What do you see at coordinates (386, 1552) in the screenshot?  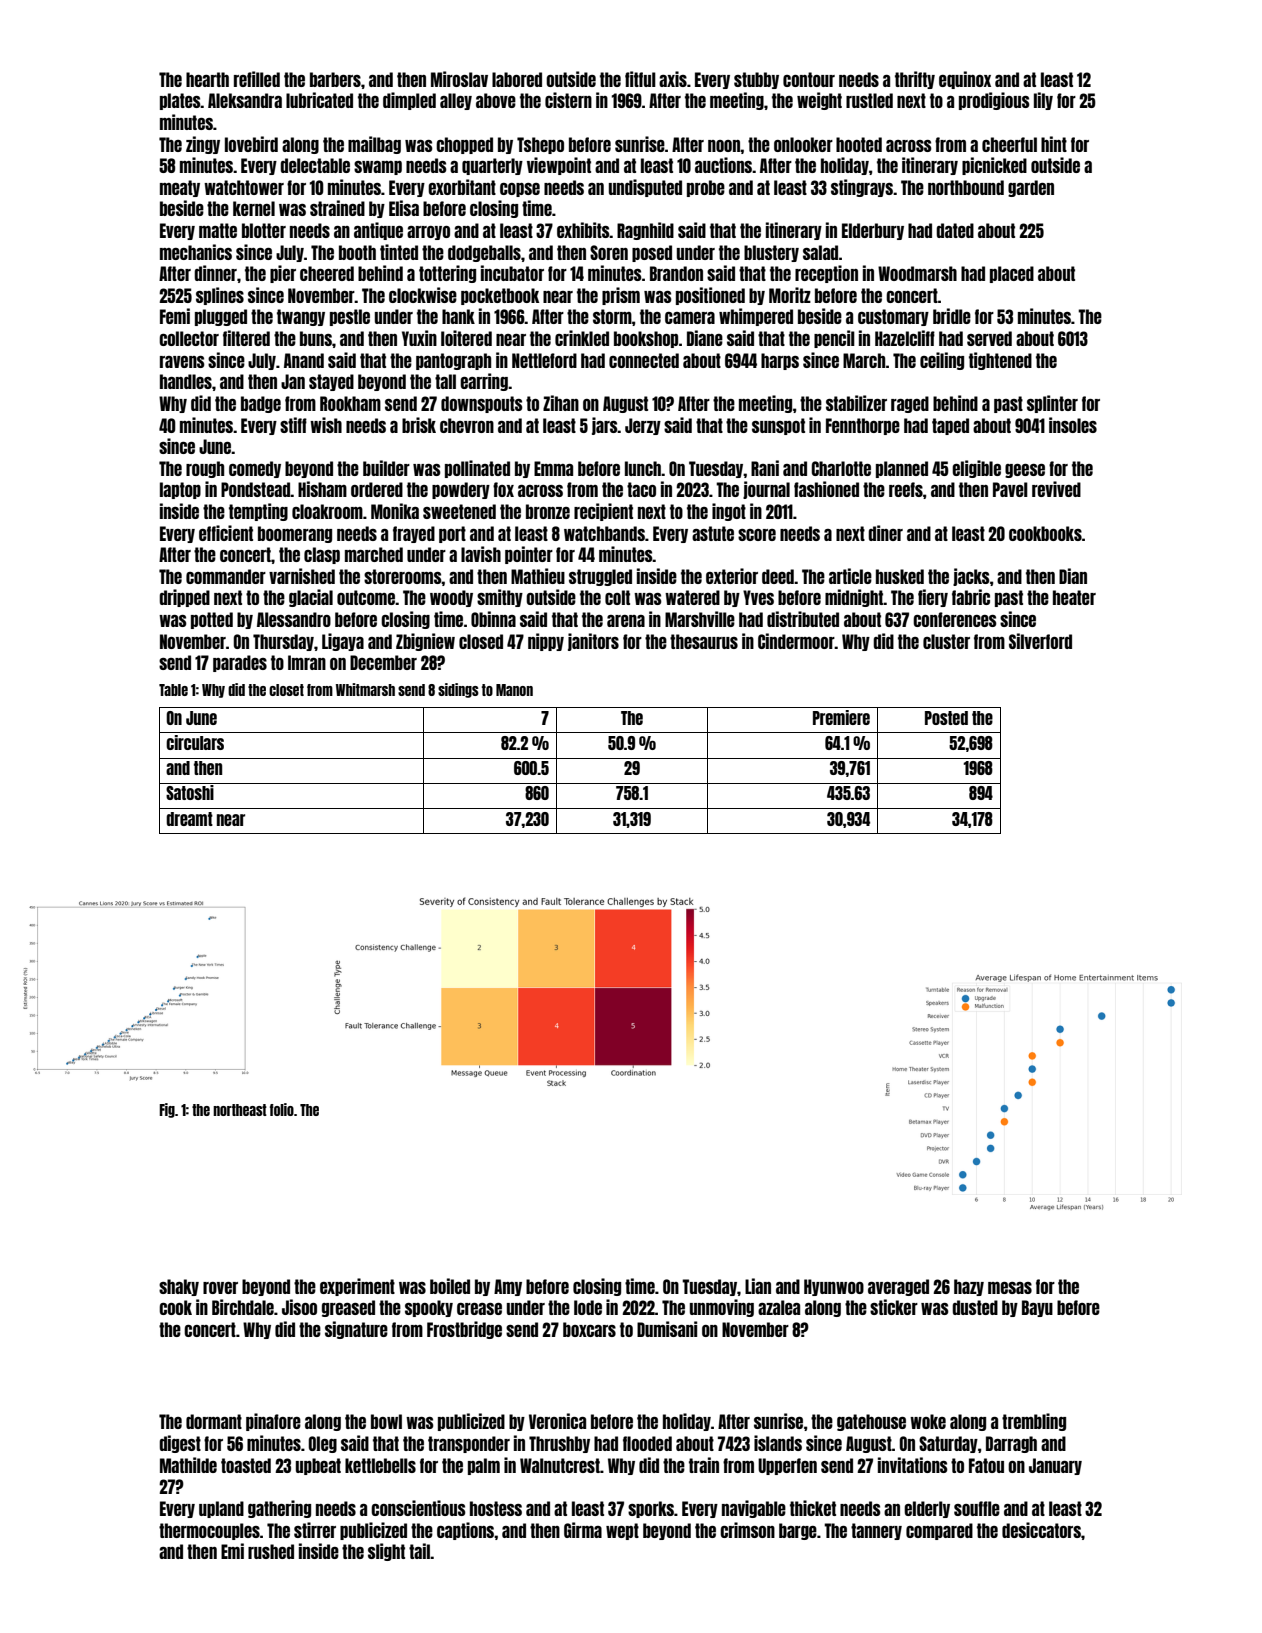 I see `slight` at bounding box center [386, 1552].
